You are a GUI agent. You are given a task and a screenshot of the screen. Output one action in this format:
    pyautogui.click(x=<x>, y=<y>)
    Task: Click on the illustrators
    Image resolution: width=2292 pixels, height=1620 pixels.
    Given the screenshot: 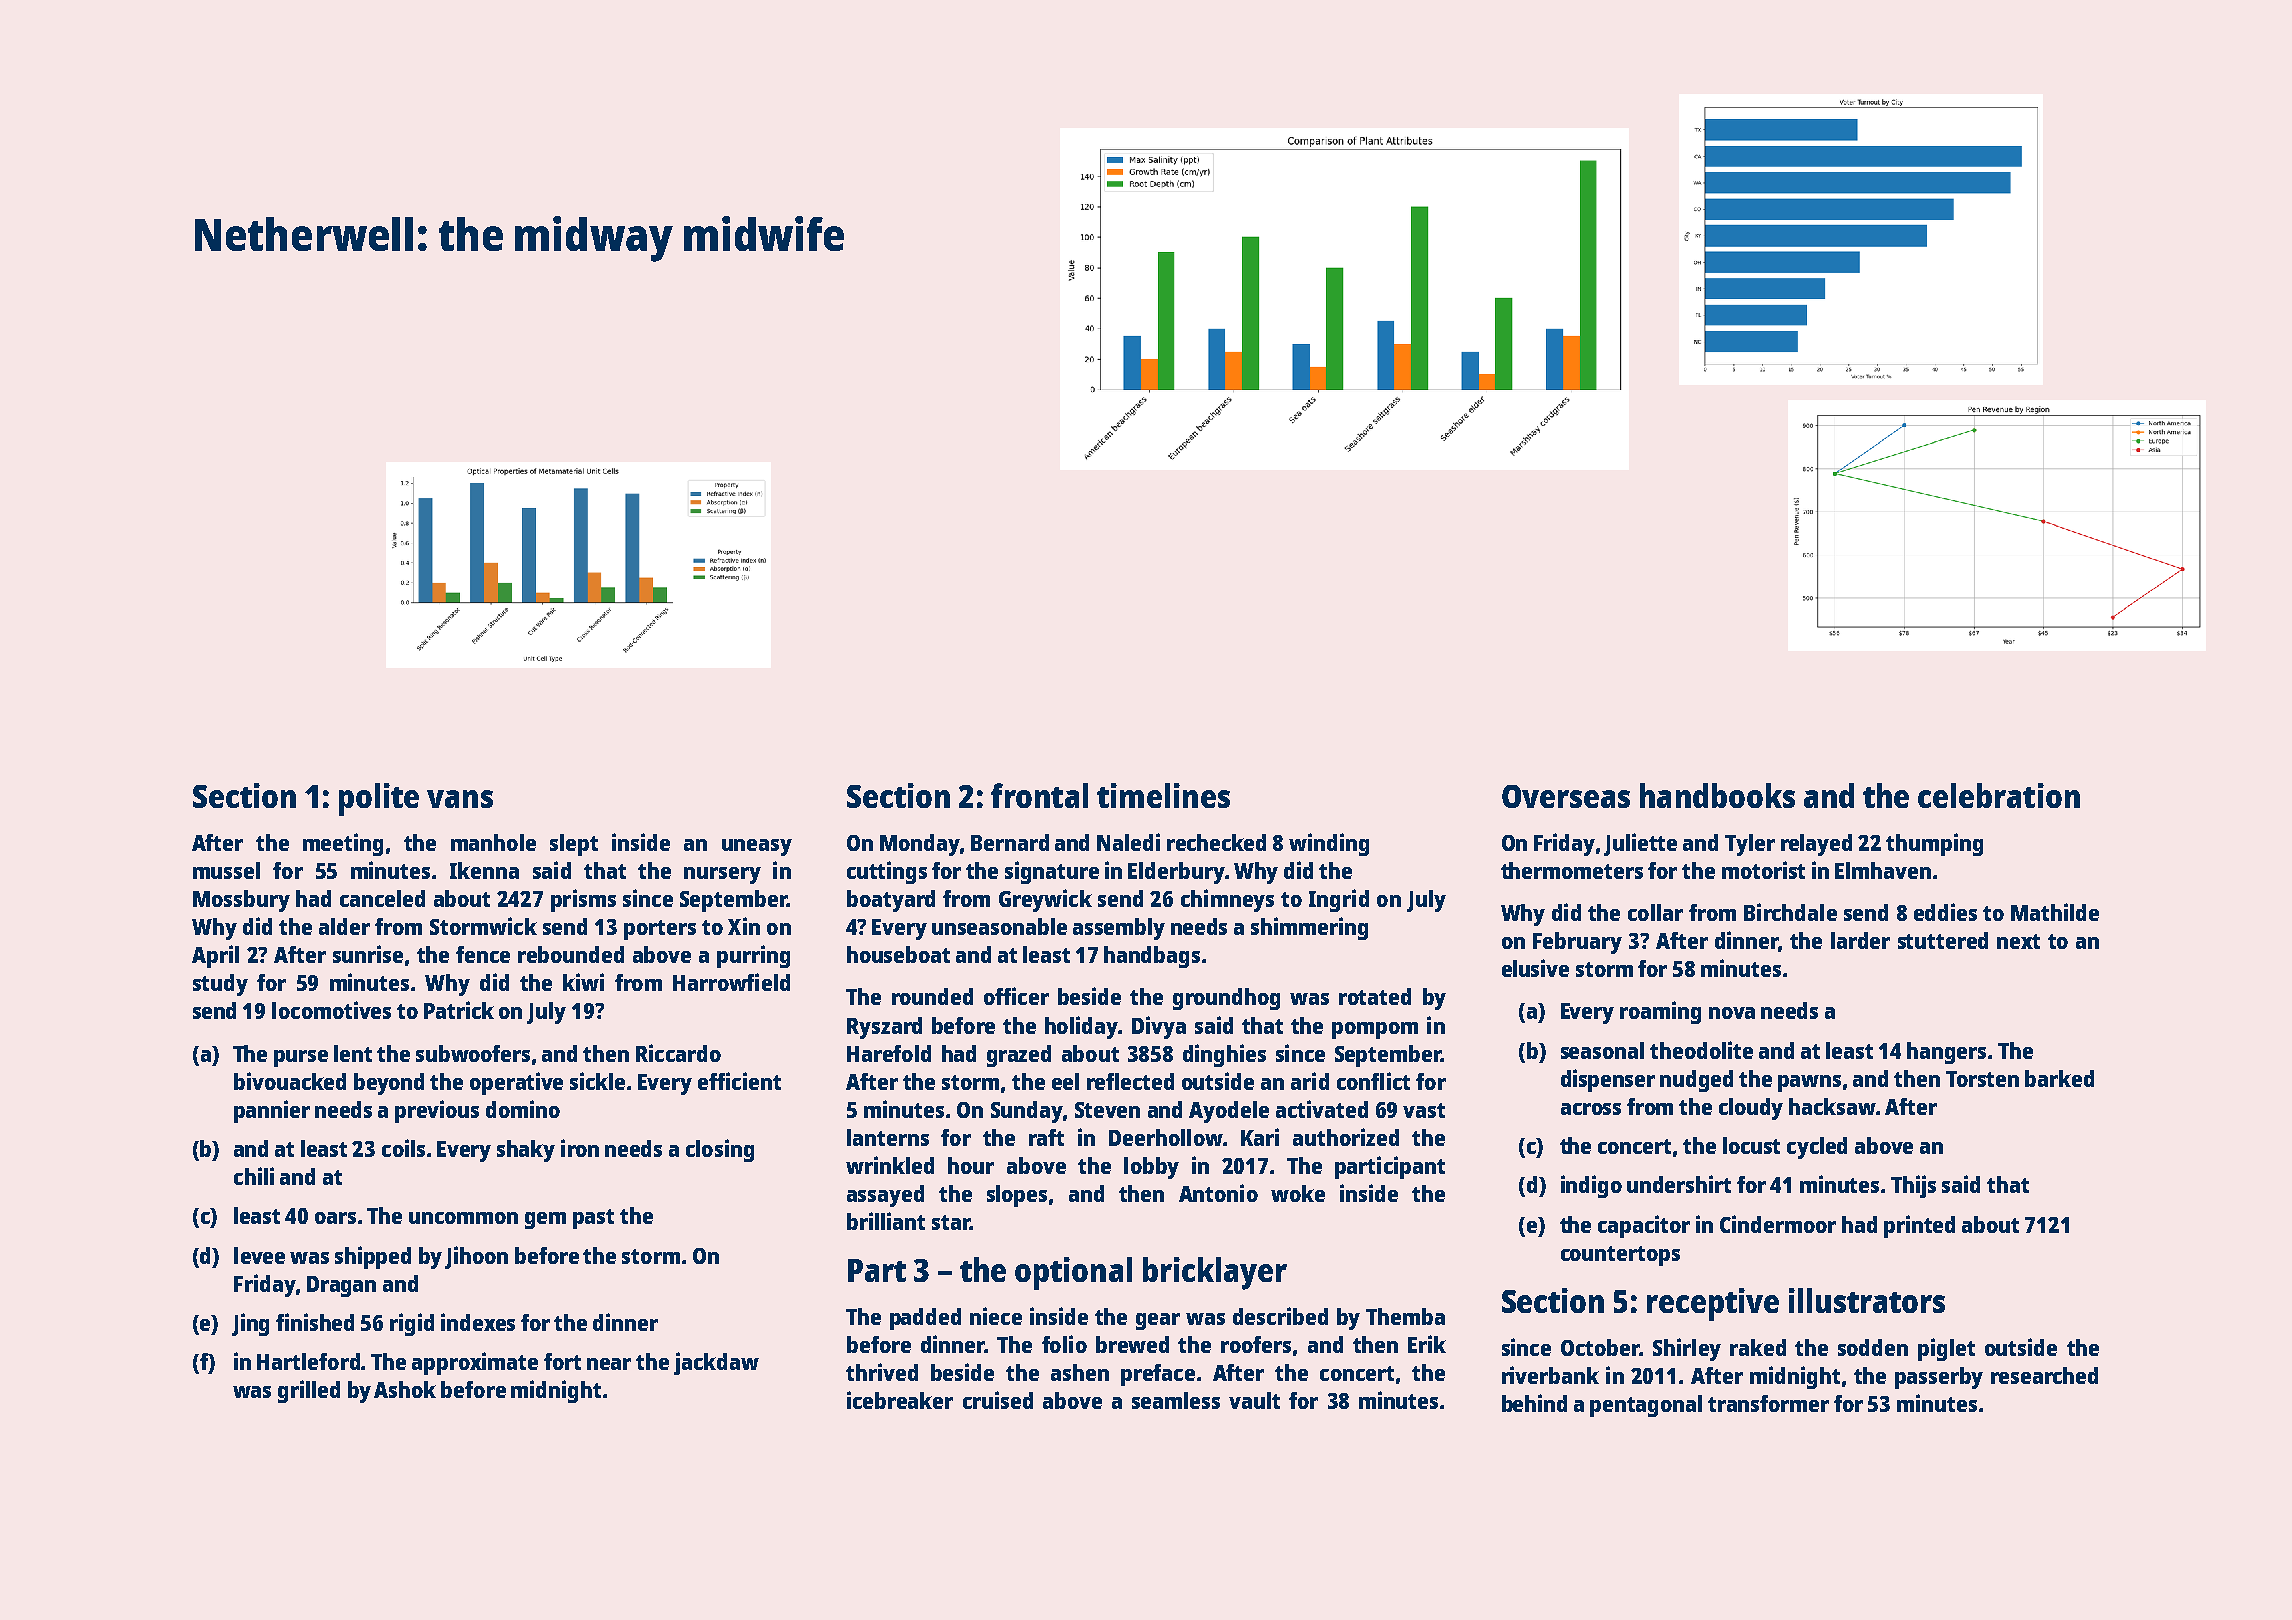 What is the action you would take?
    pyautogui.click(x=1867, y=1300)
